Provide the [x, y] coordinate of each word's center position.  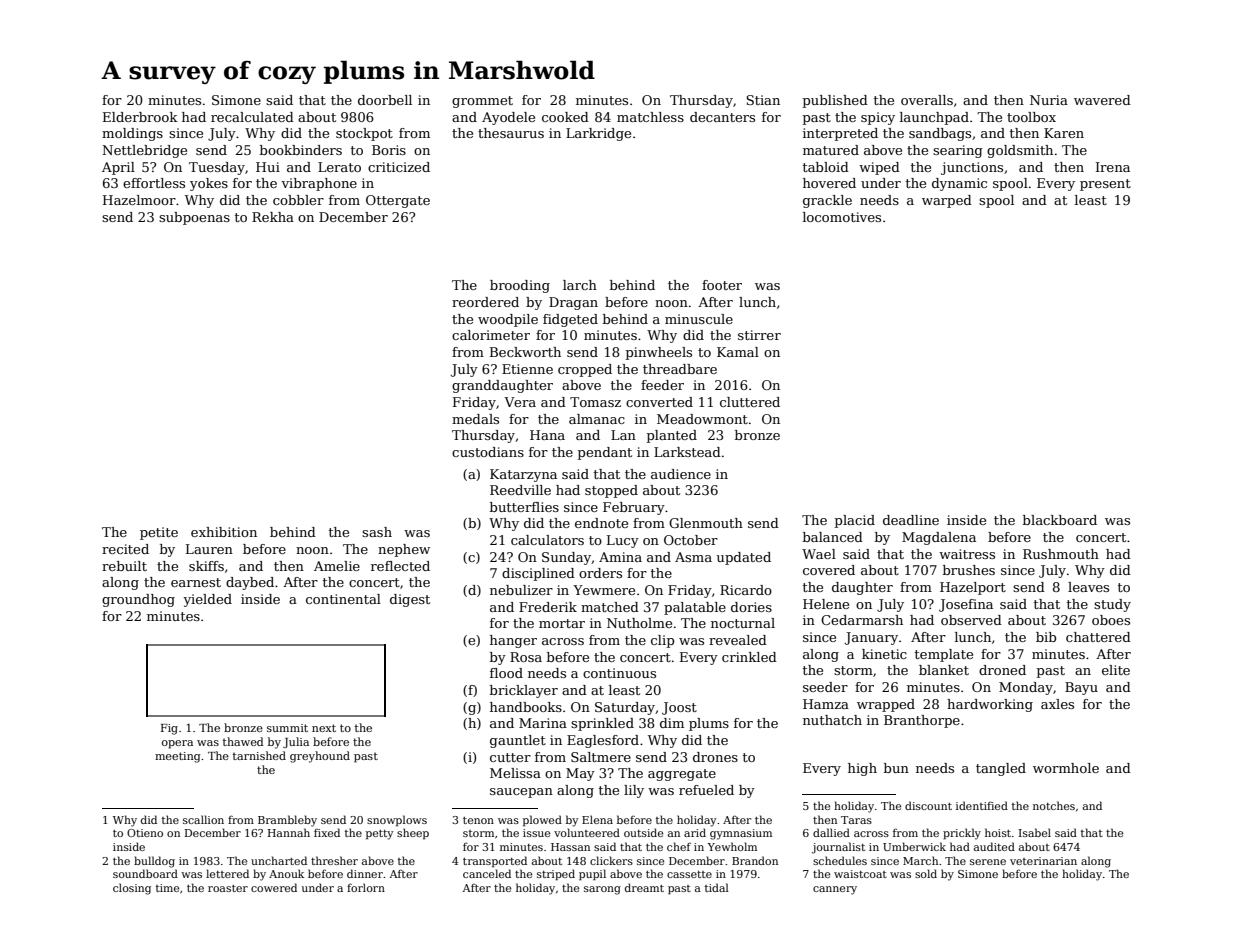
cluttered [750, 402]
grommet [482, 102]
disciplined [538, 574]
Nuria [1049, 100]
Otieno [145, 833]
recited [125, 549]
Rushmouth [1061, 554]
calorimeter [491, 335]
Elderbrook [140, 117]
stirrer [759, 335]
